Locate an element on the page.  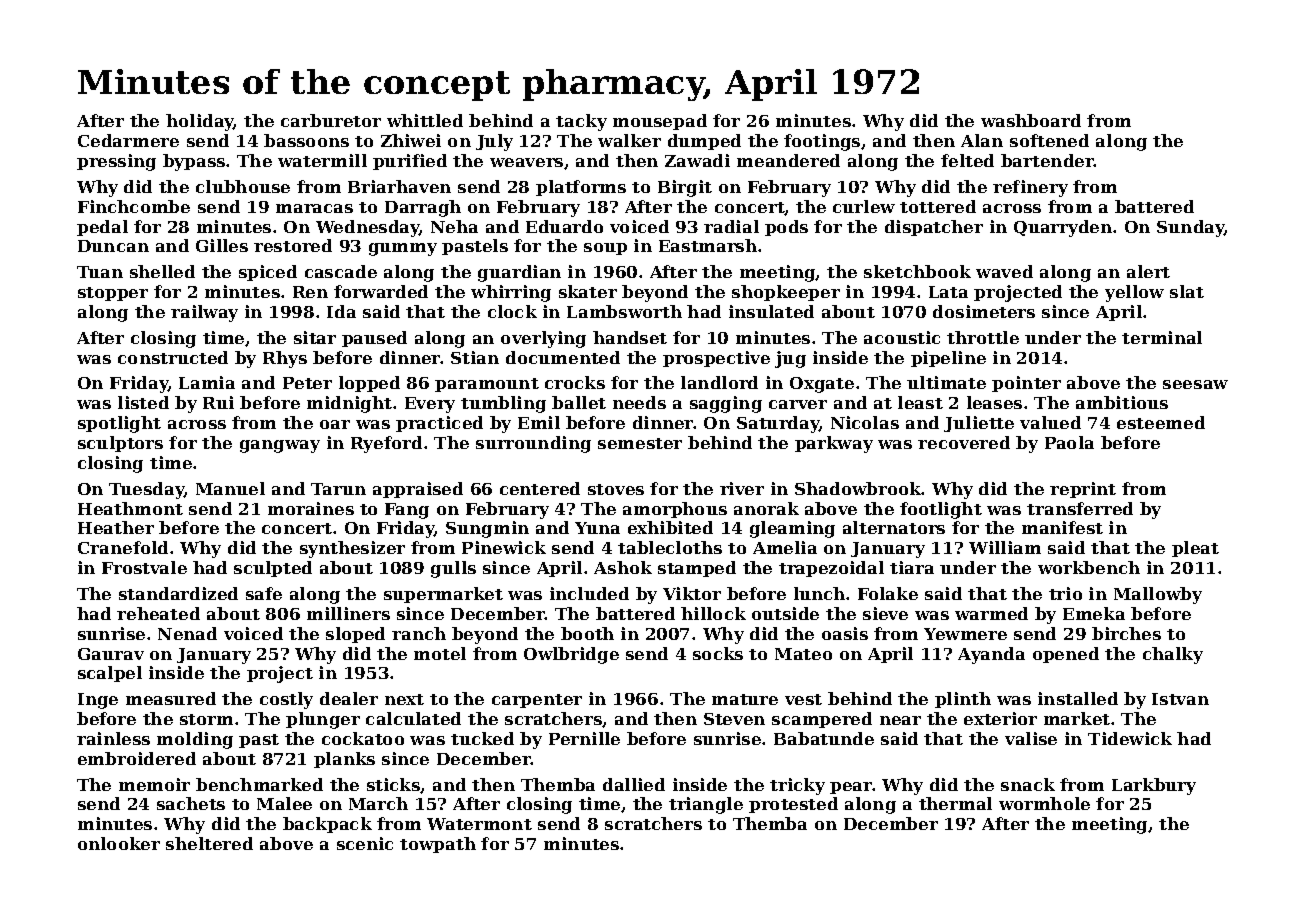
tacky is located at coordinates (581, 122).
